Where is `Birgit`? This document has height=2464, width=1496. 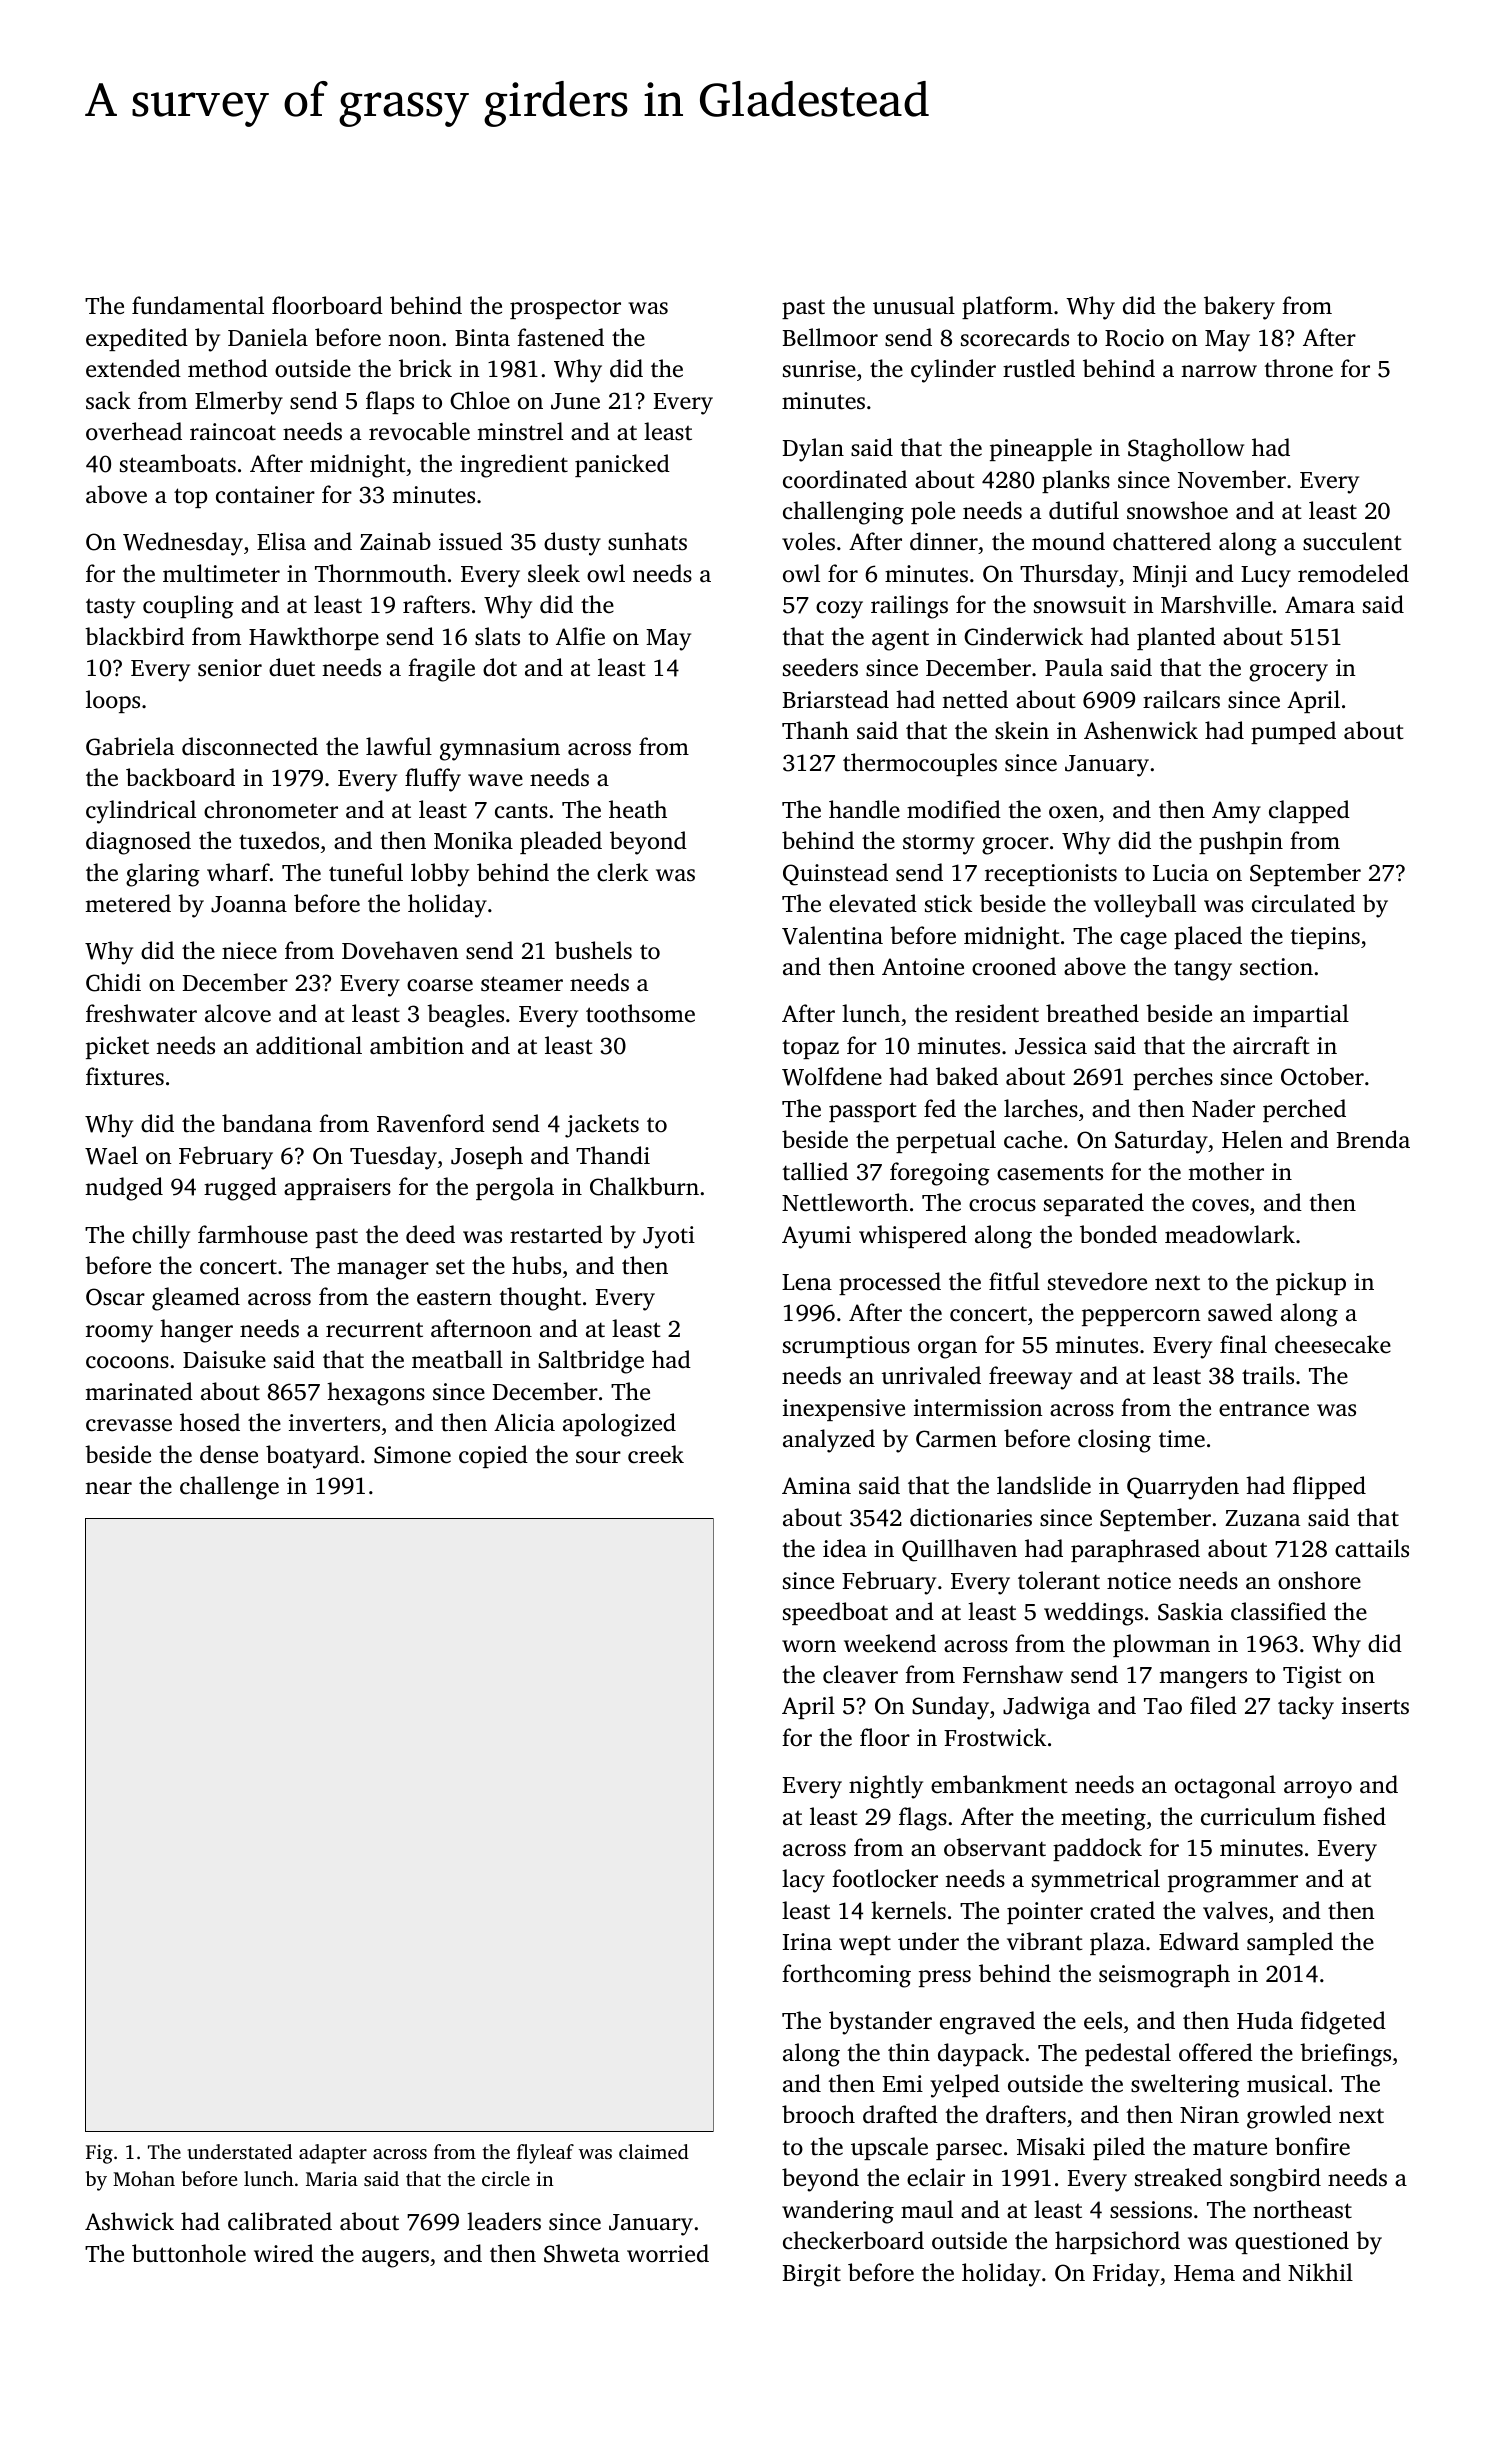 Birgit is located at coordinates (812, 2275).
